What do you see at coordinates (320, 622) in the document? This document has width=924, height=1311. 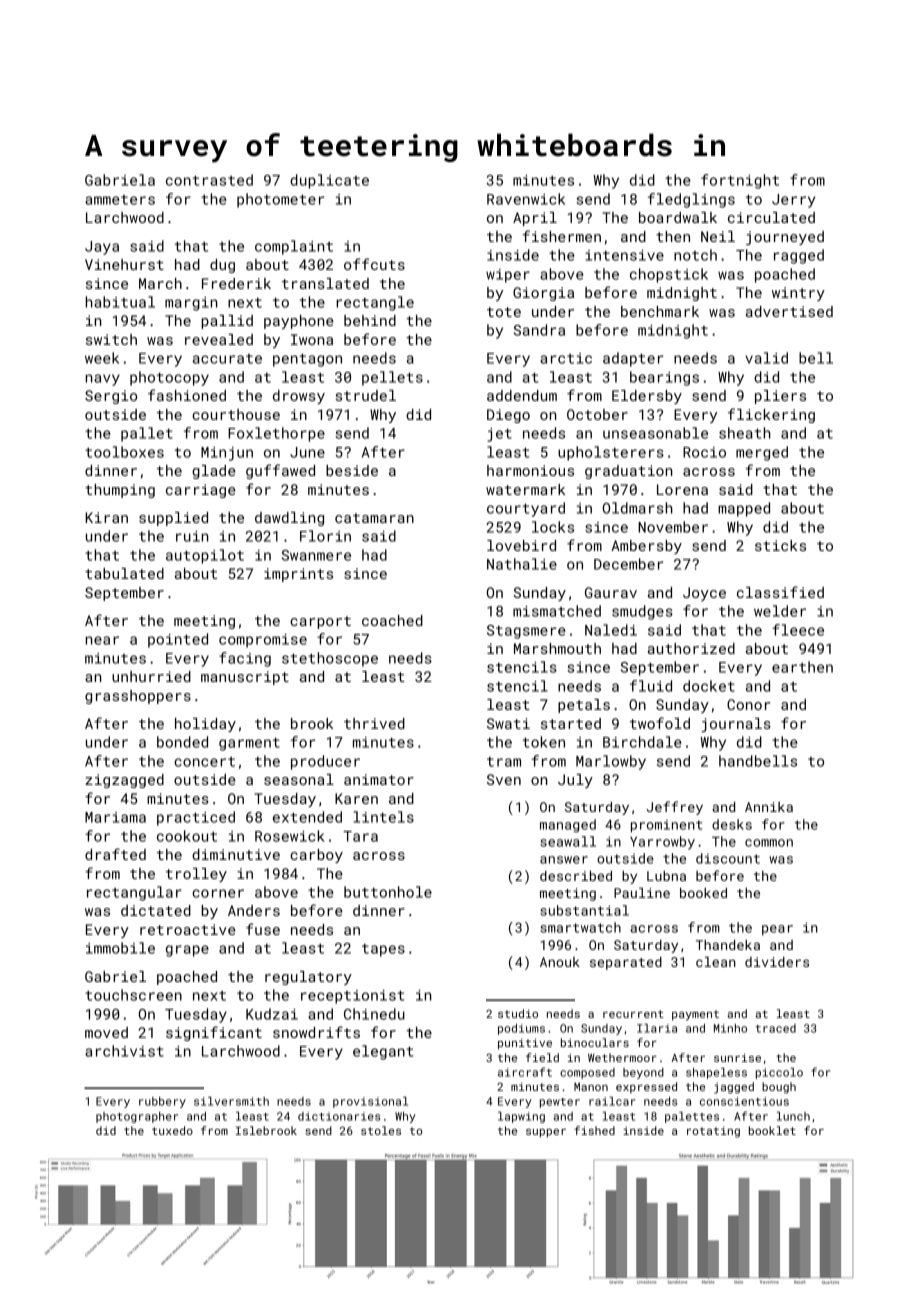 I see `carport` at bounding box center [320, 622].
